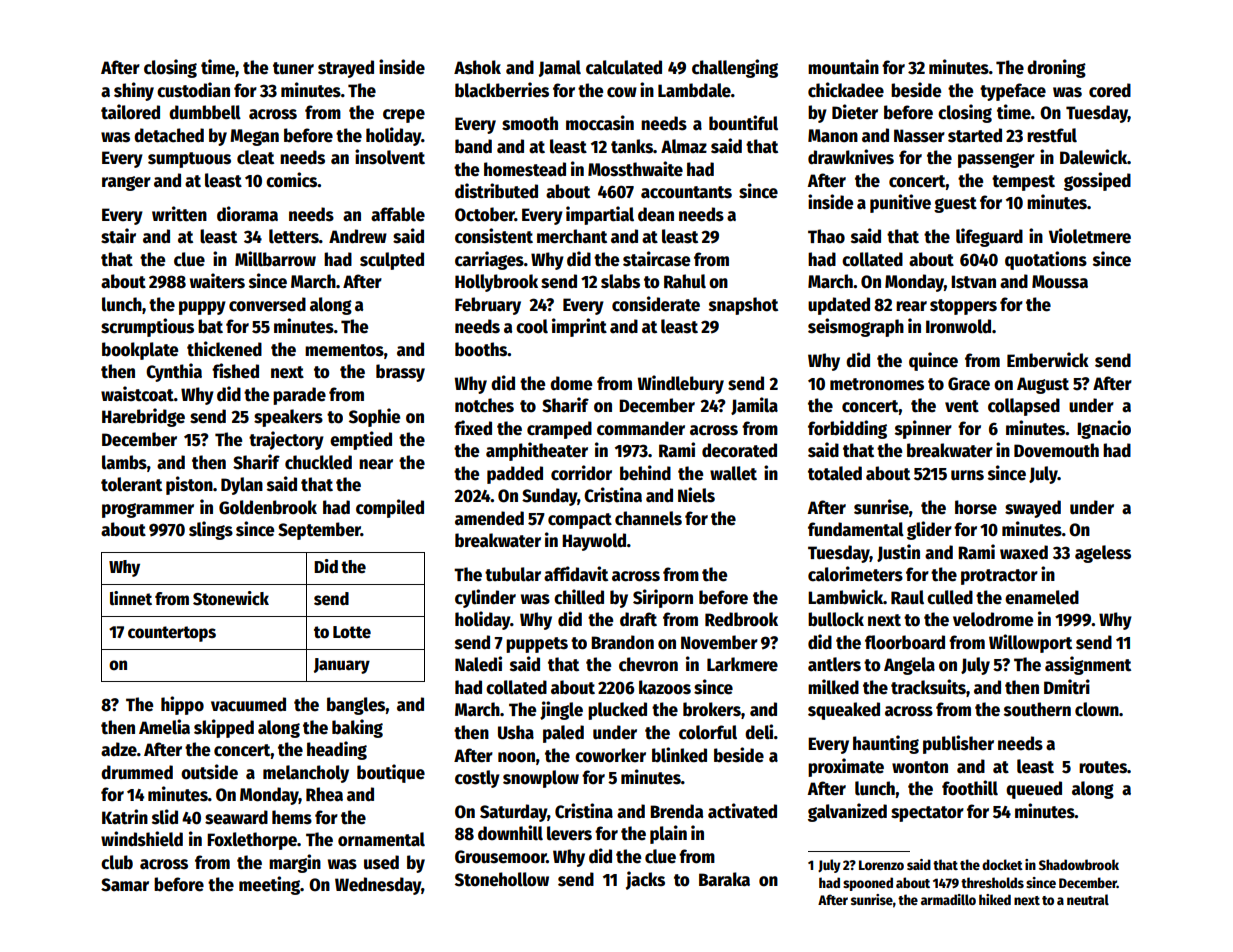 The image size is (1233, 952). What do you see at coordinates (235, 371) in the document?
I see `fished` at bounding box center [235, 371].
